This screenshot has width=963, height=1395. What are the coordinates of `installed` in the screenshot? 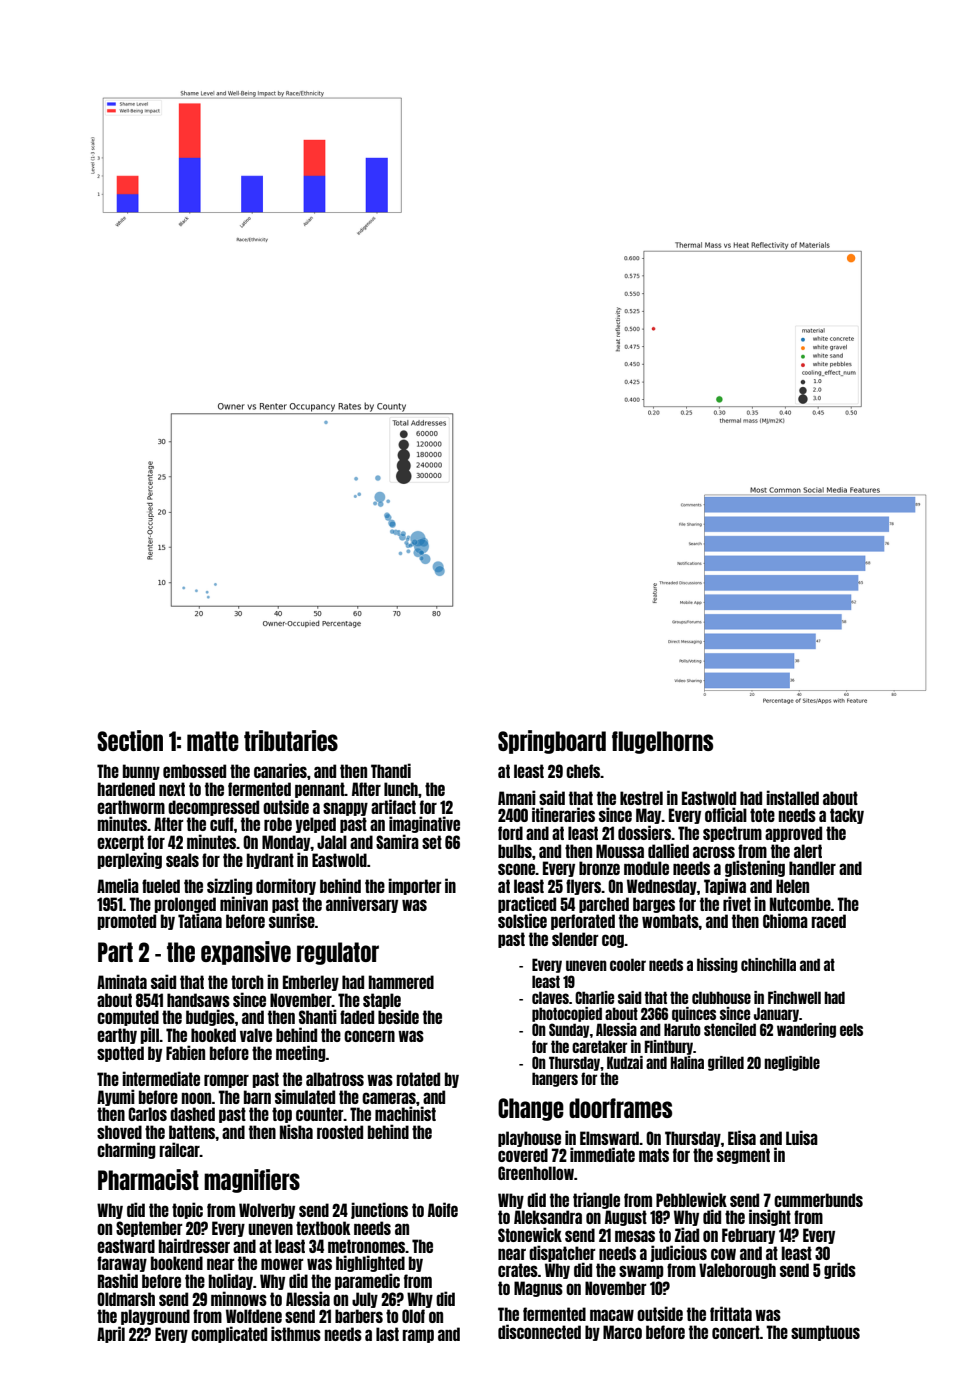 It's located at (792, 797).
